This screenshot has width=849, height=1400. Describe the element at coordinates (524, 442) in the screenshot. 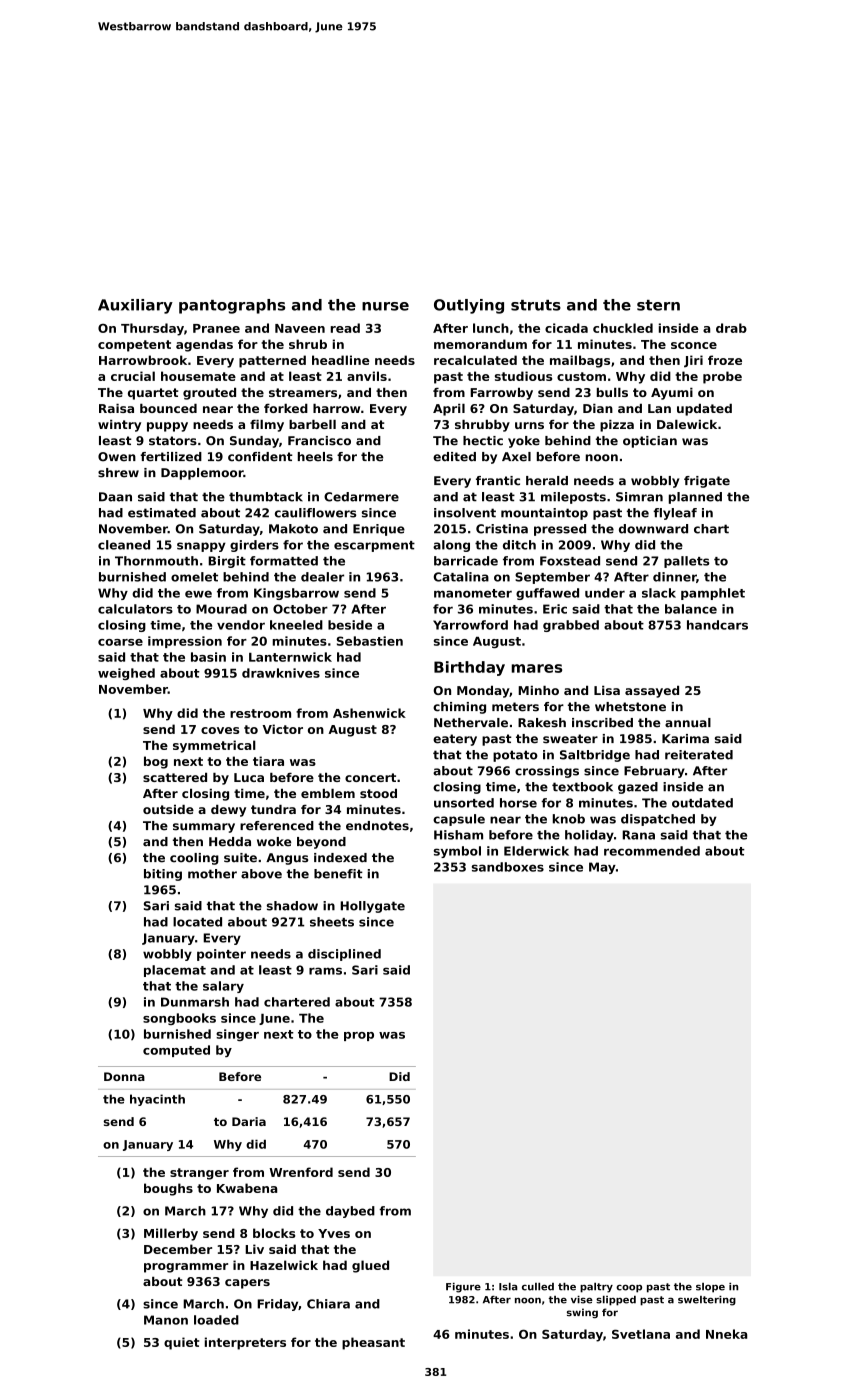

I see `yoke` at that location.
